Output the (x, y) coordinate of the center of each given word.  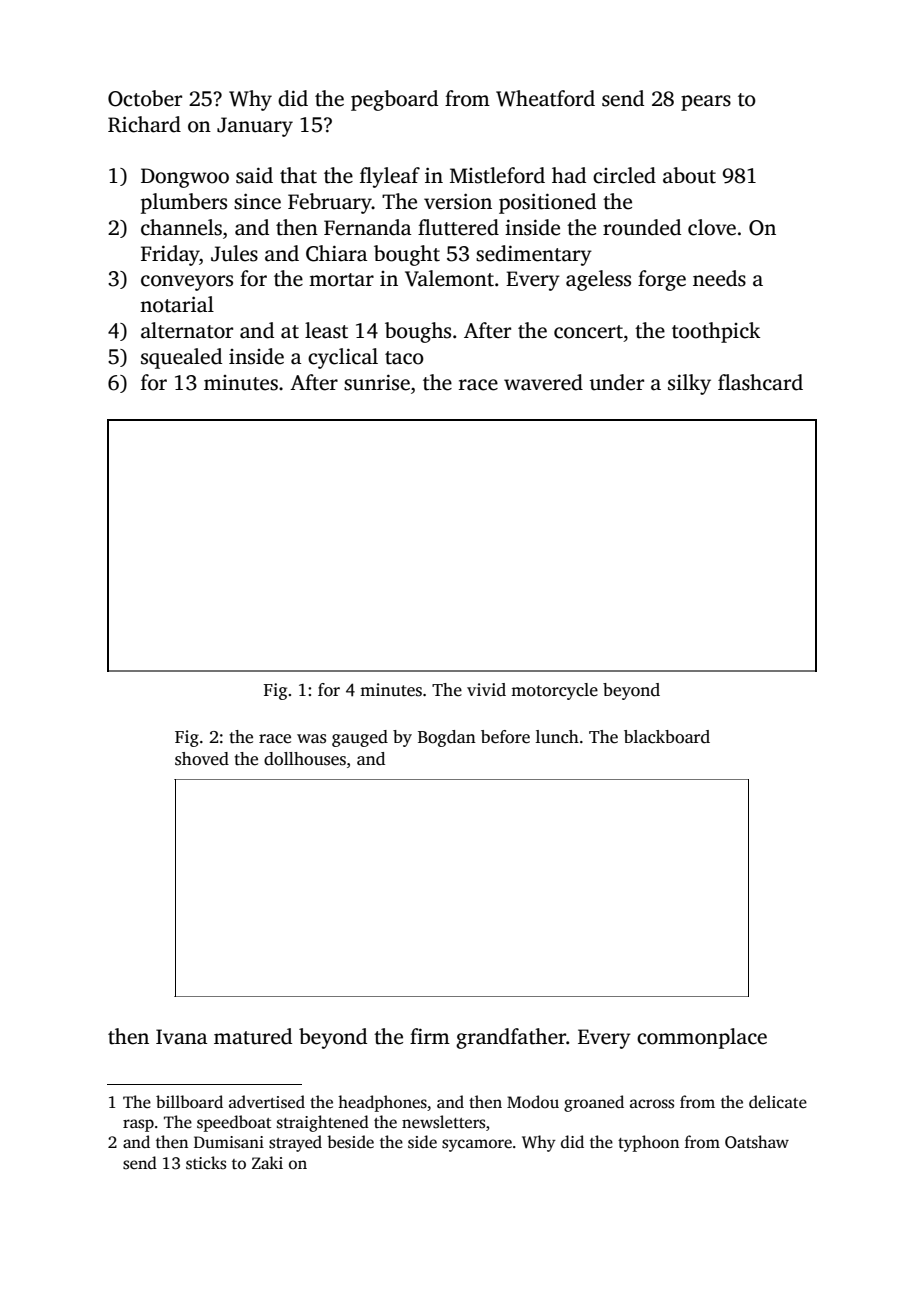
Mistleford (497, 175)
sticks (206, 1163)
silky (689, 384)
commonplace (702, 1038)
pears (706, 103)
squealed (181, 358)
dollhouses (305, 759)
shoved (202, 759)
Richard (144, 124)
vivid (486, 690)
